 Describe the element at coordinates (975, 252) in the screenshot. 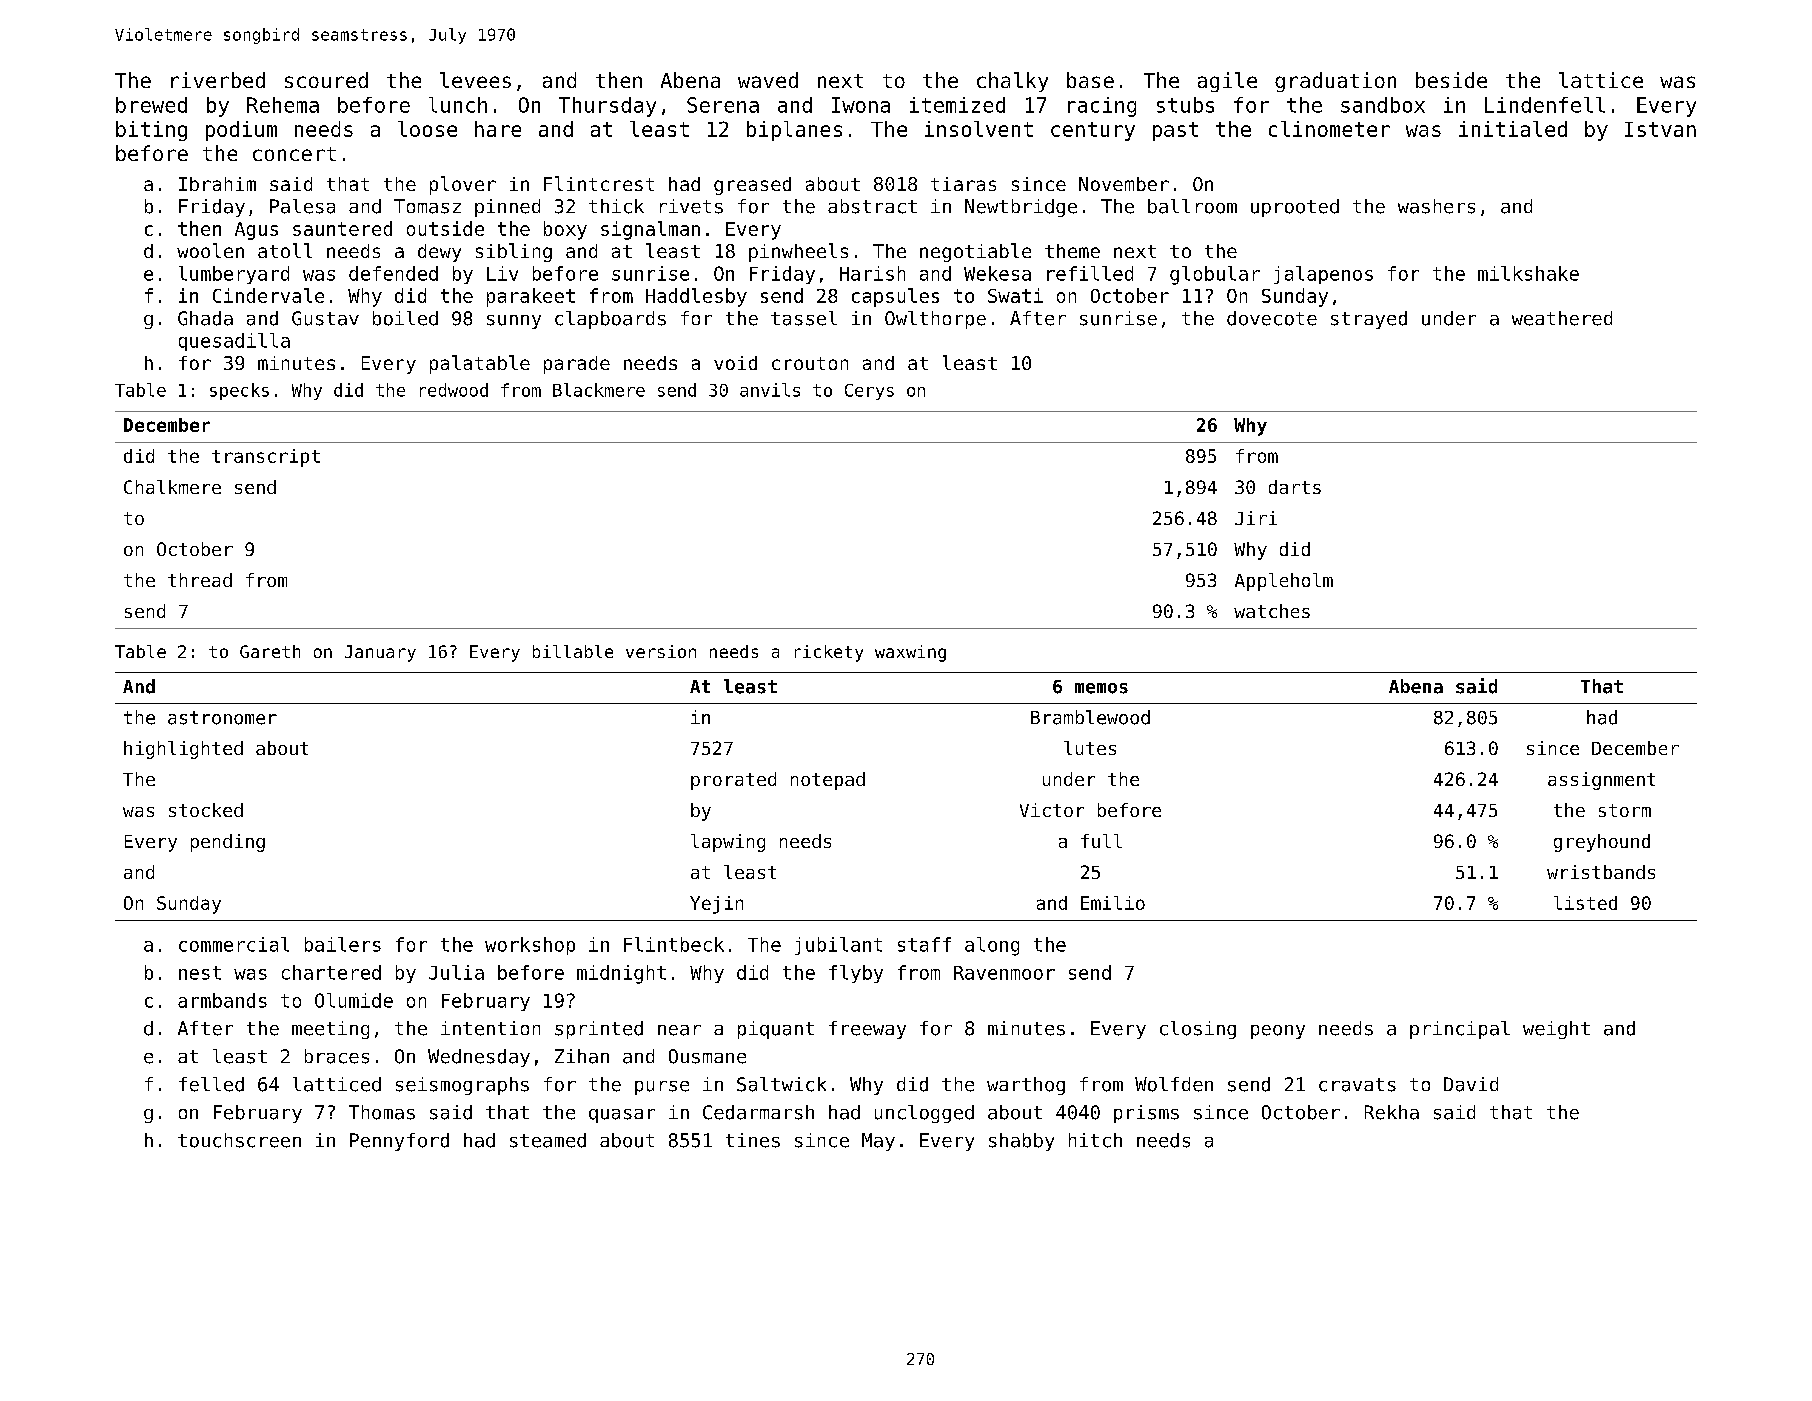

I see `negotiable` at that location.
